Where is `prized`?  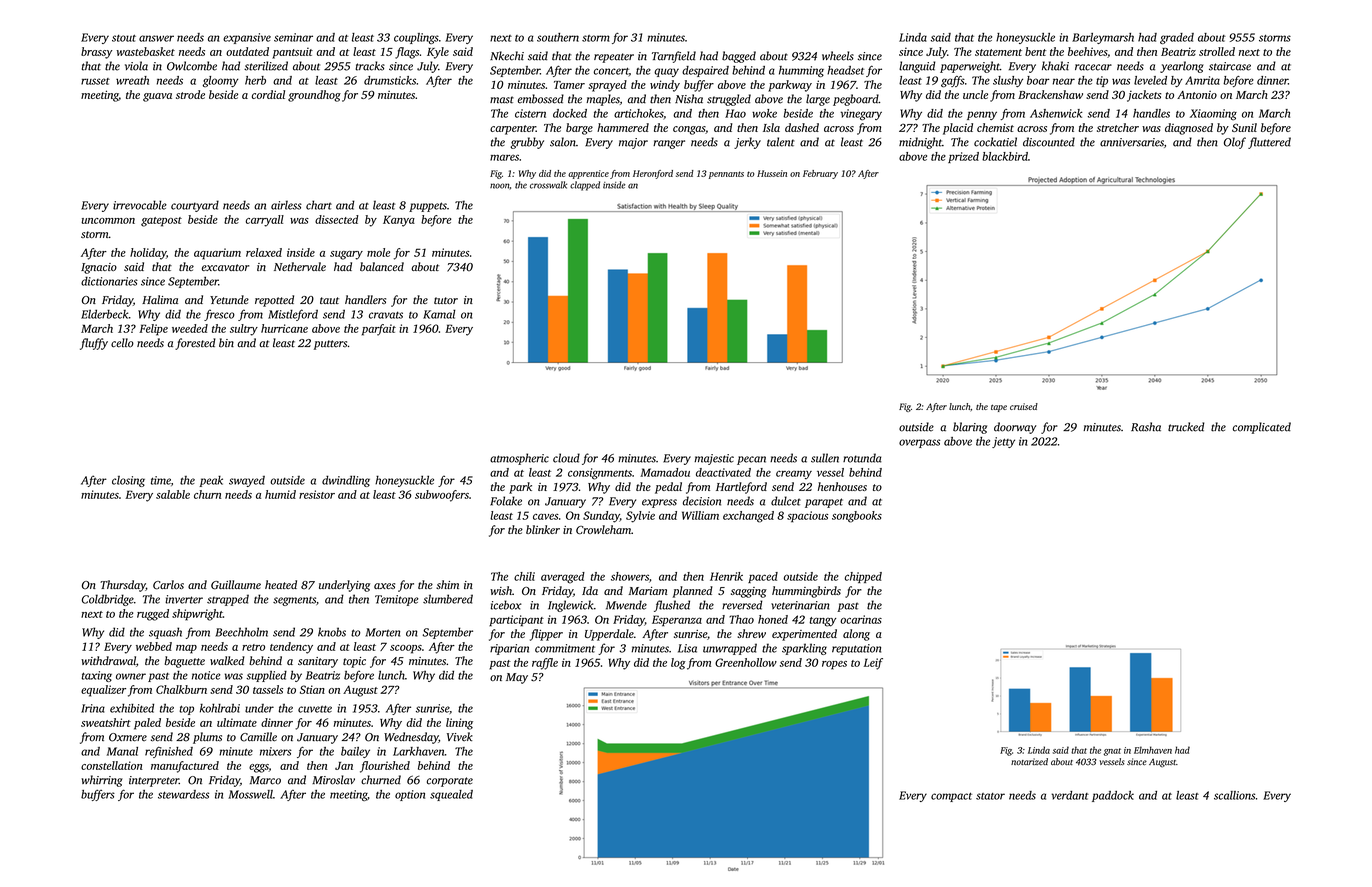
prized is located at coordinates (963, 157).
